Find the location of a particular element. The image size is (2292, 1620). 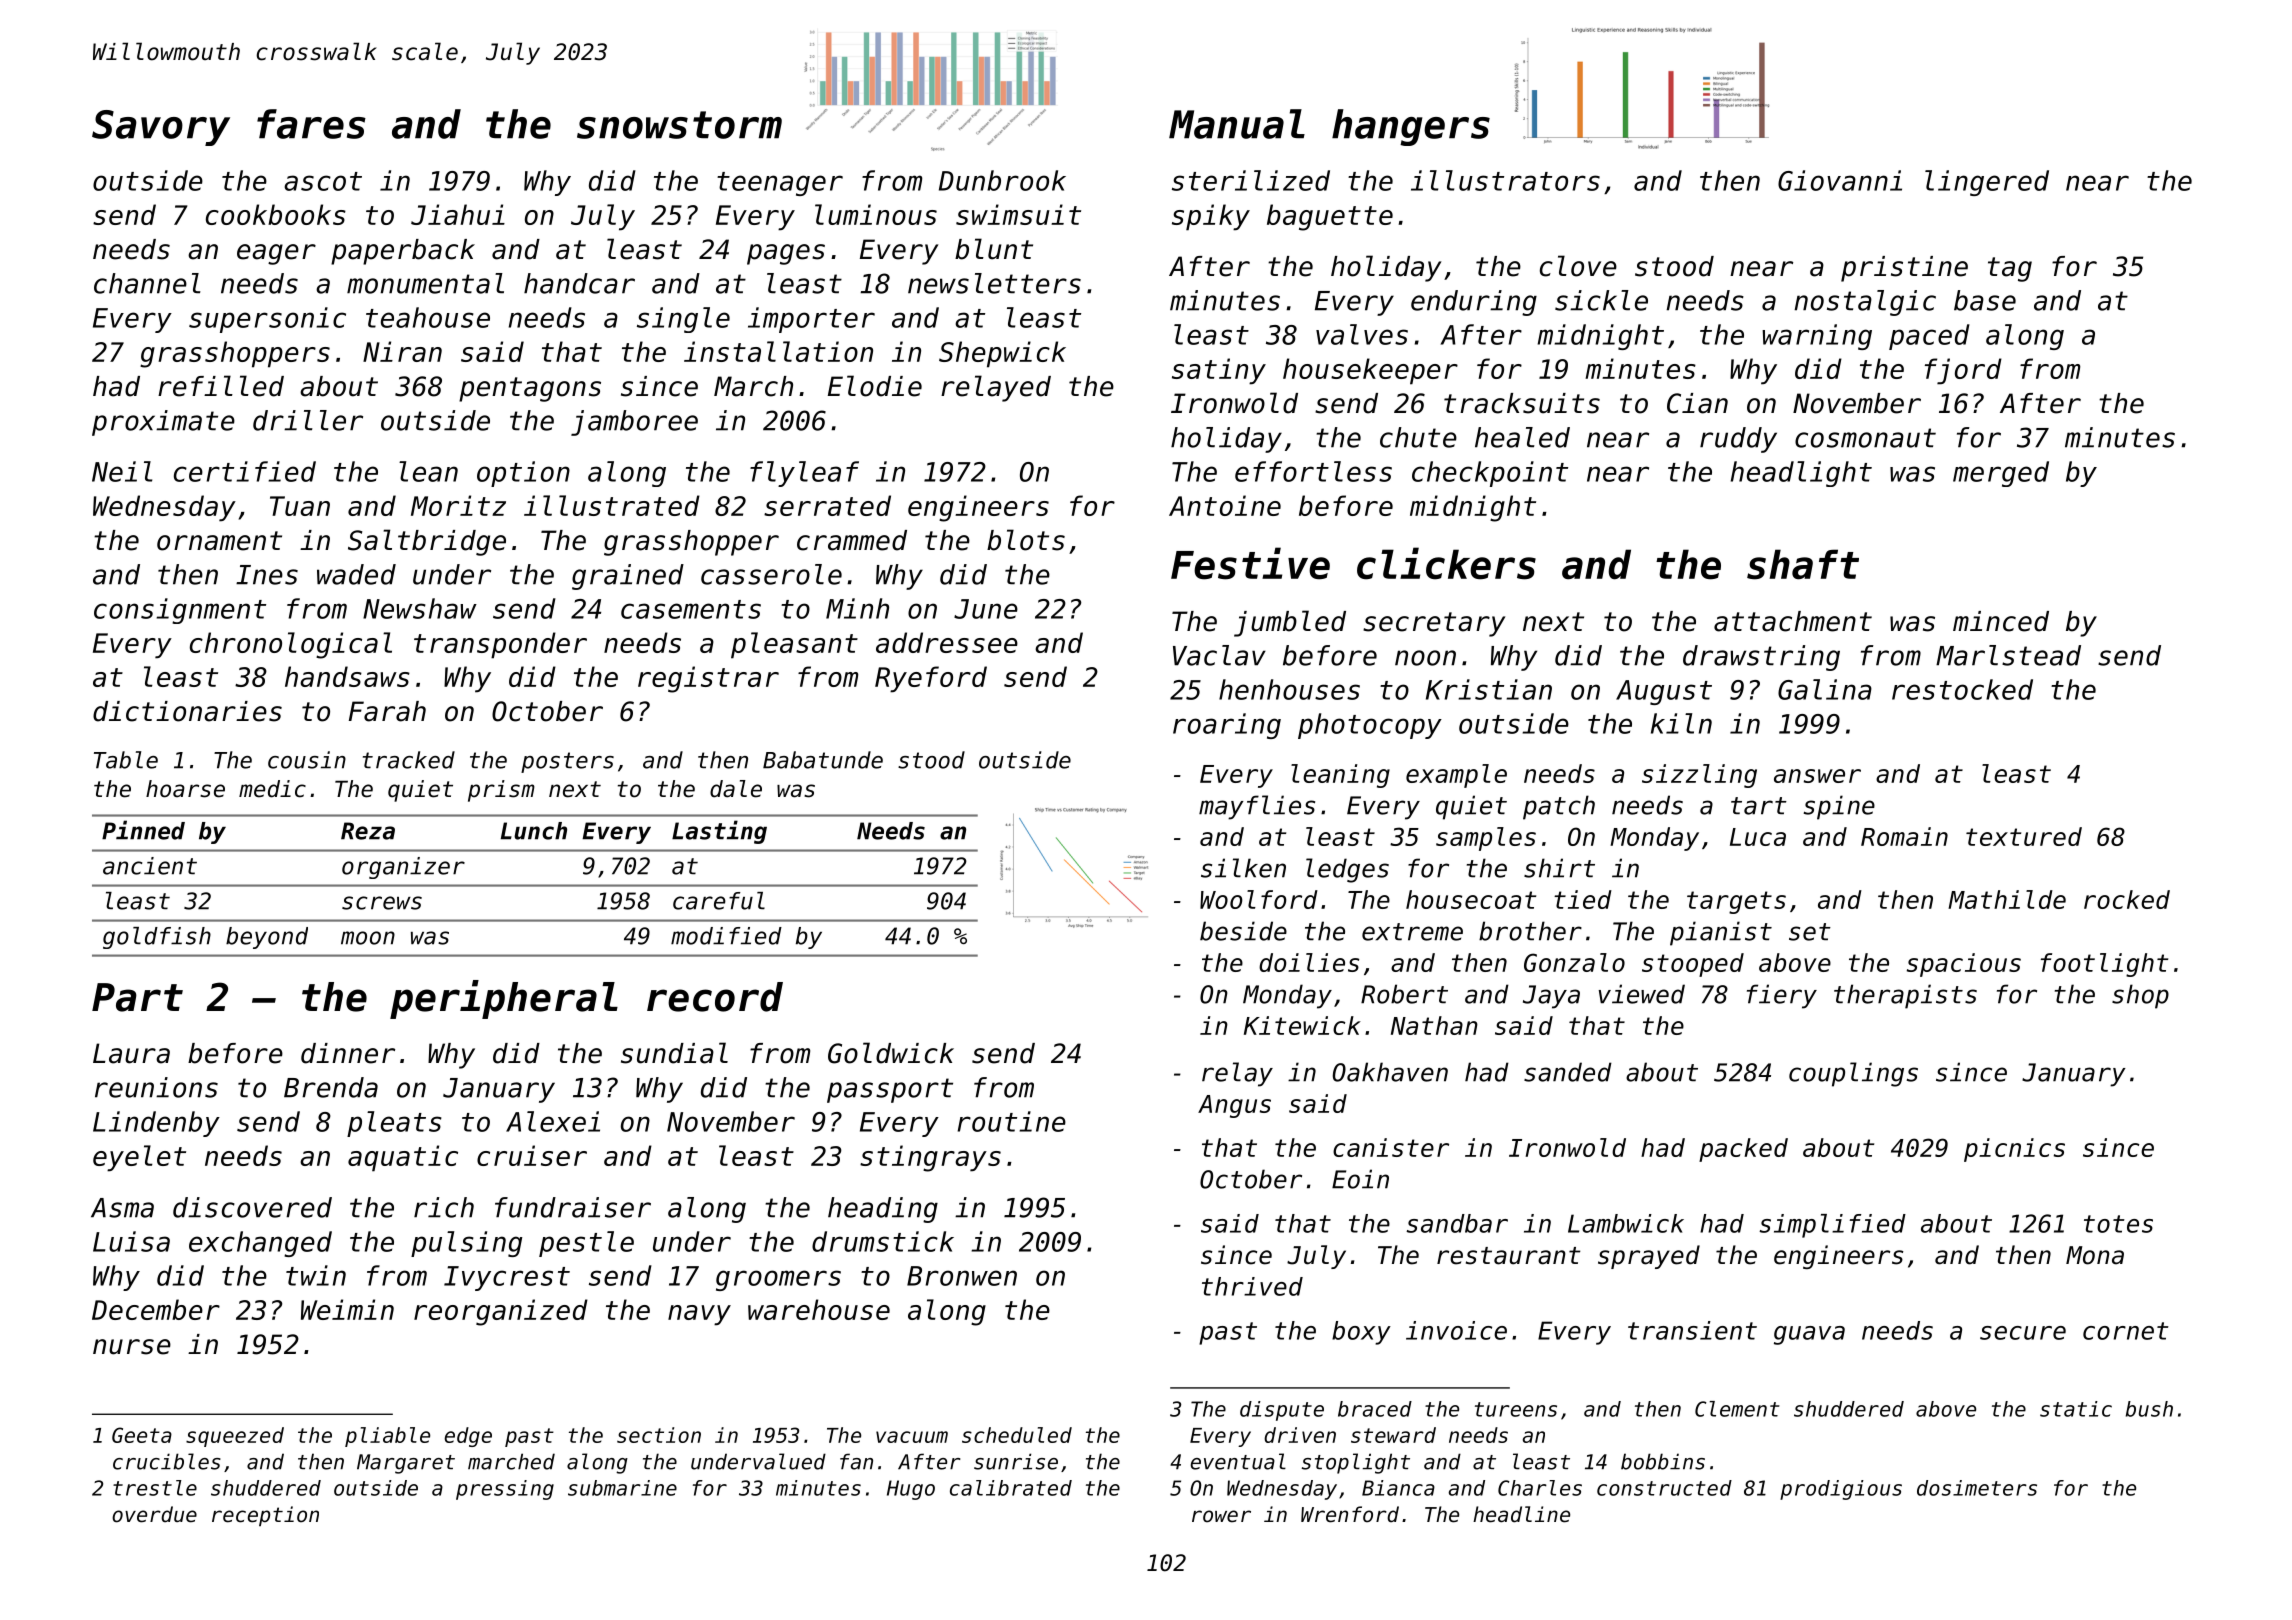

Margaret is located at coordinates (406, 1464).
